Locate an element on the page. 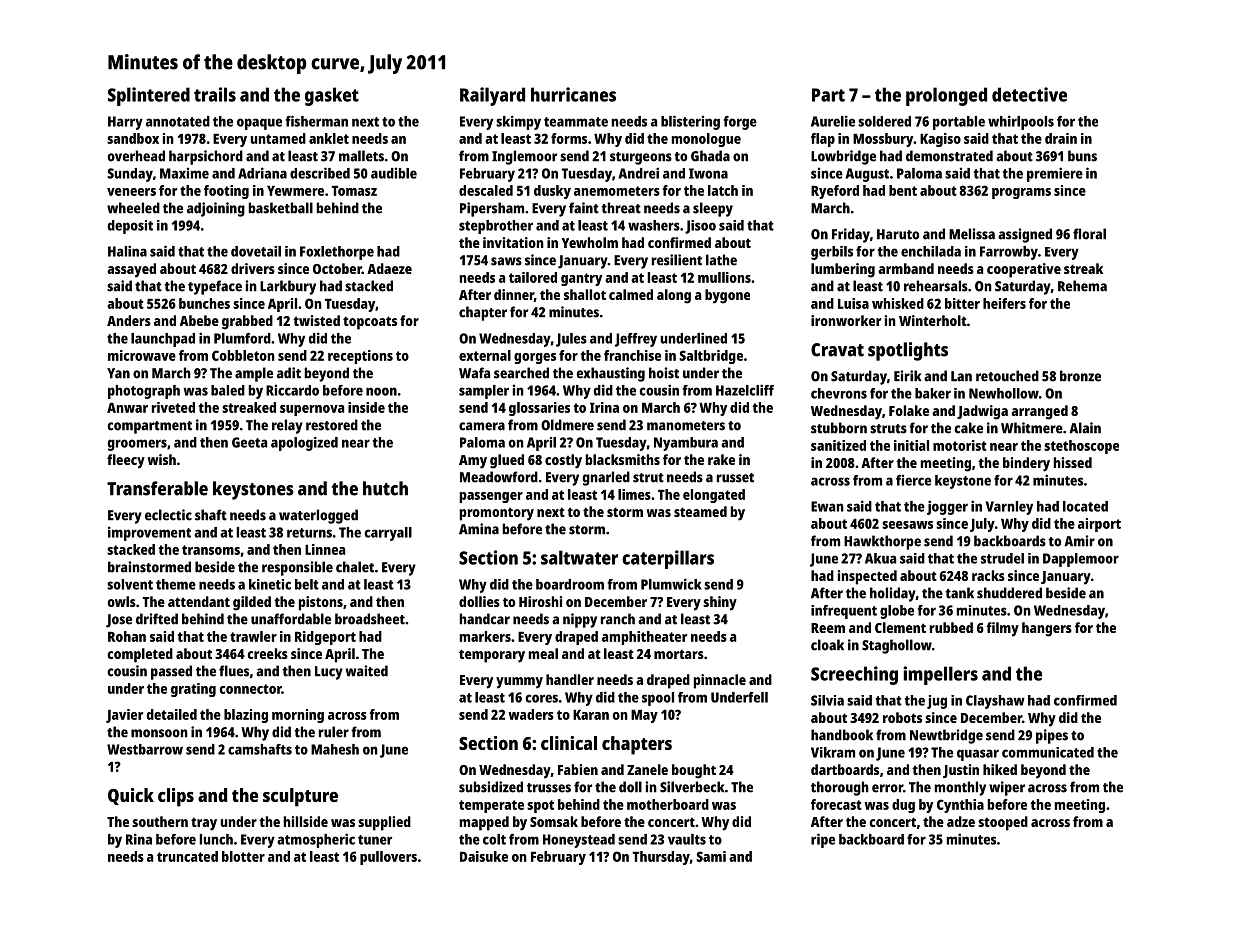 The image size is (1233, 952). trails is located at coordinates (215, 94).
